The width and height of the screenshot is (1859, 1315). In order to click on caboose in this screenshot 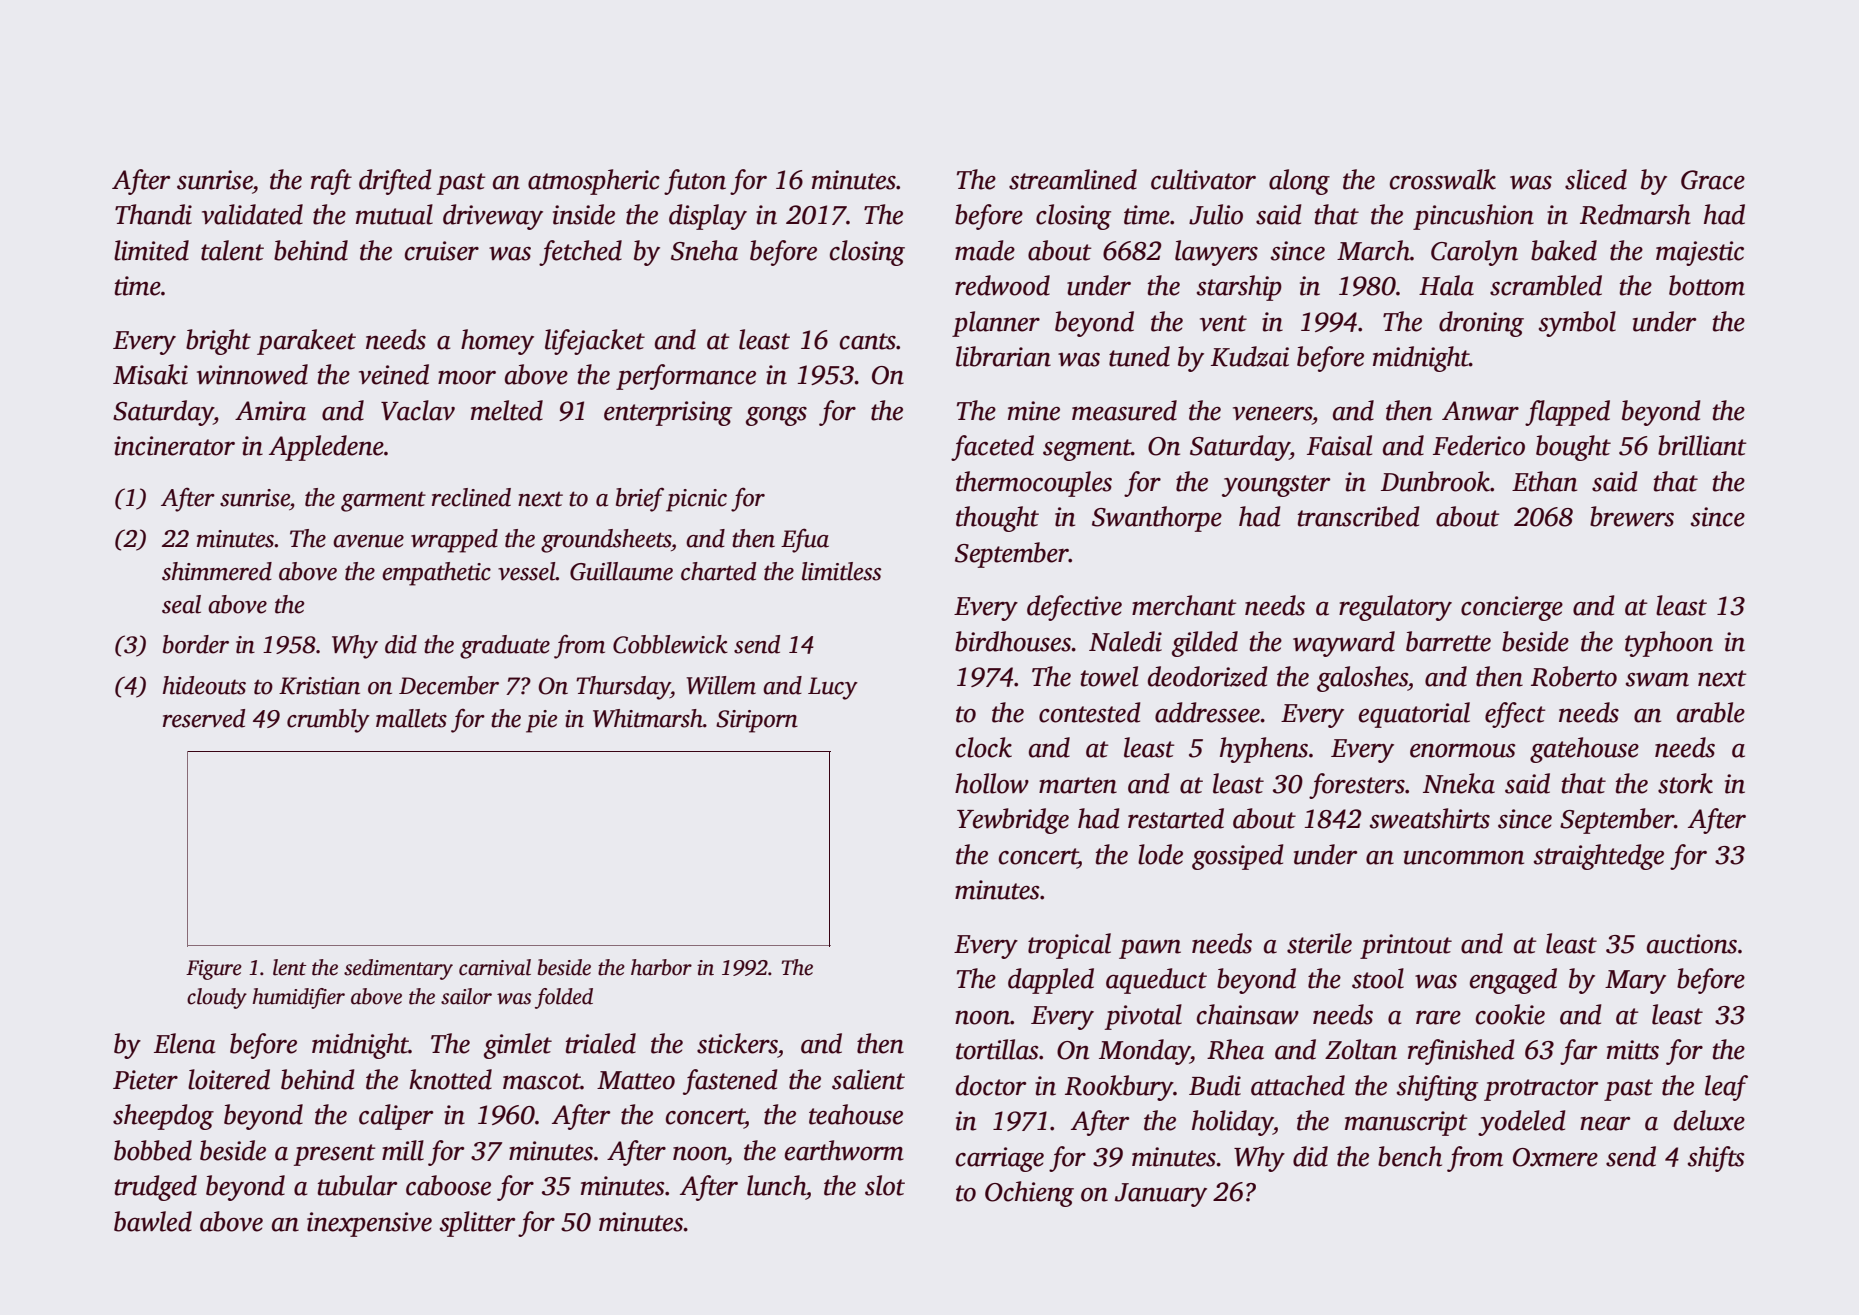, I will do `click(448, 1185)`.
